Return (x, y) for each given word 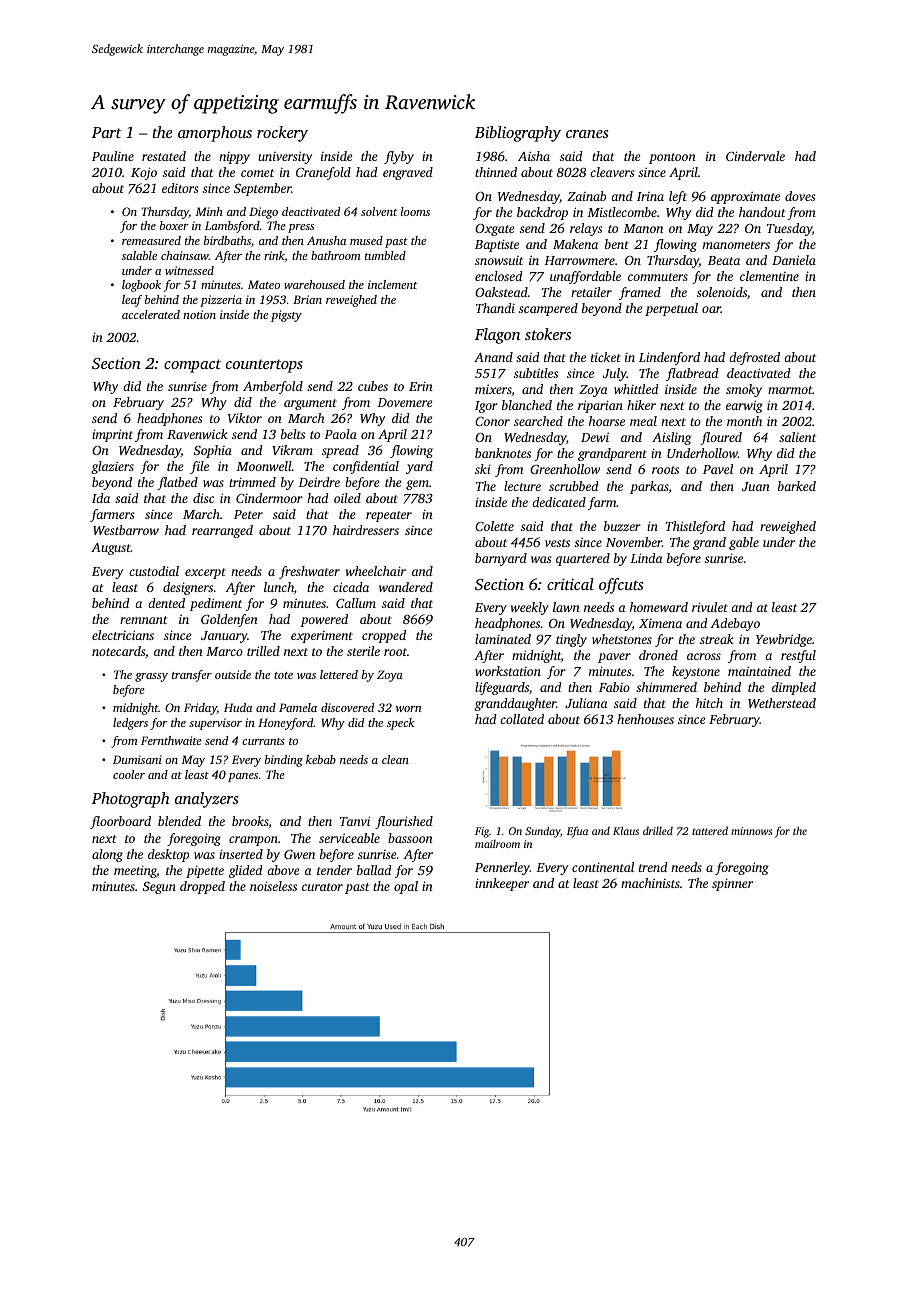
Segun (159, 887)
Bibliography (518, 134)
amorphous (215, 134)
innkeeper (502, 884)
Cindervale (755, 156)
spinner (732, 884)
